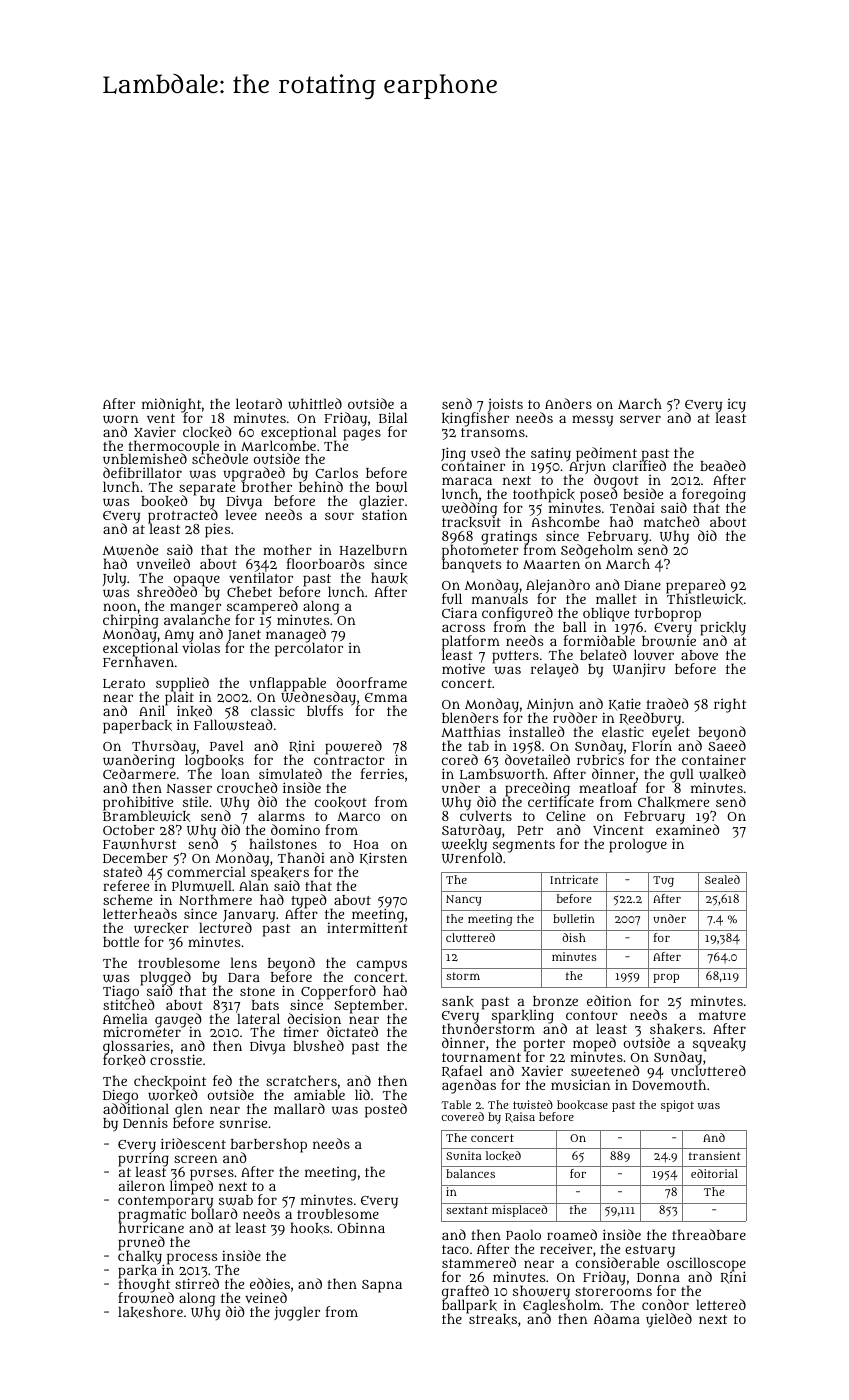  I want to click on beaded, so click(723, 465).
